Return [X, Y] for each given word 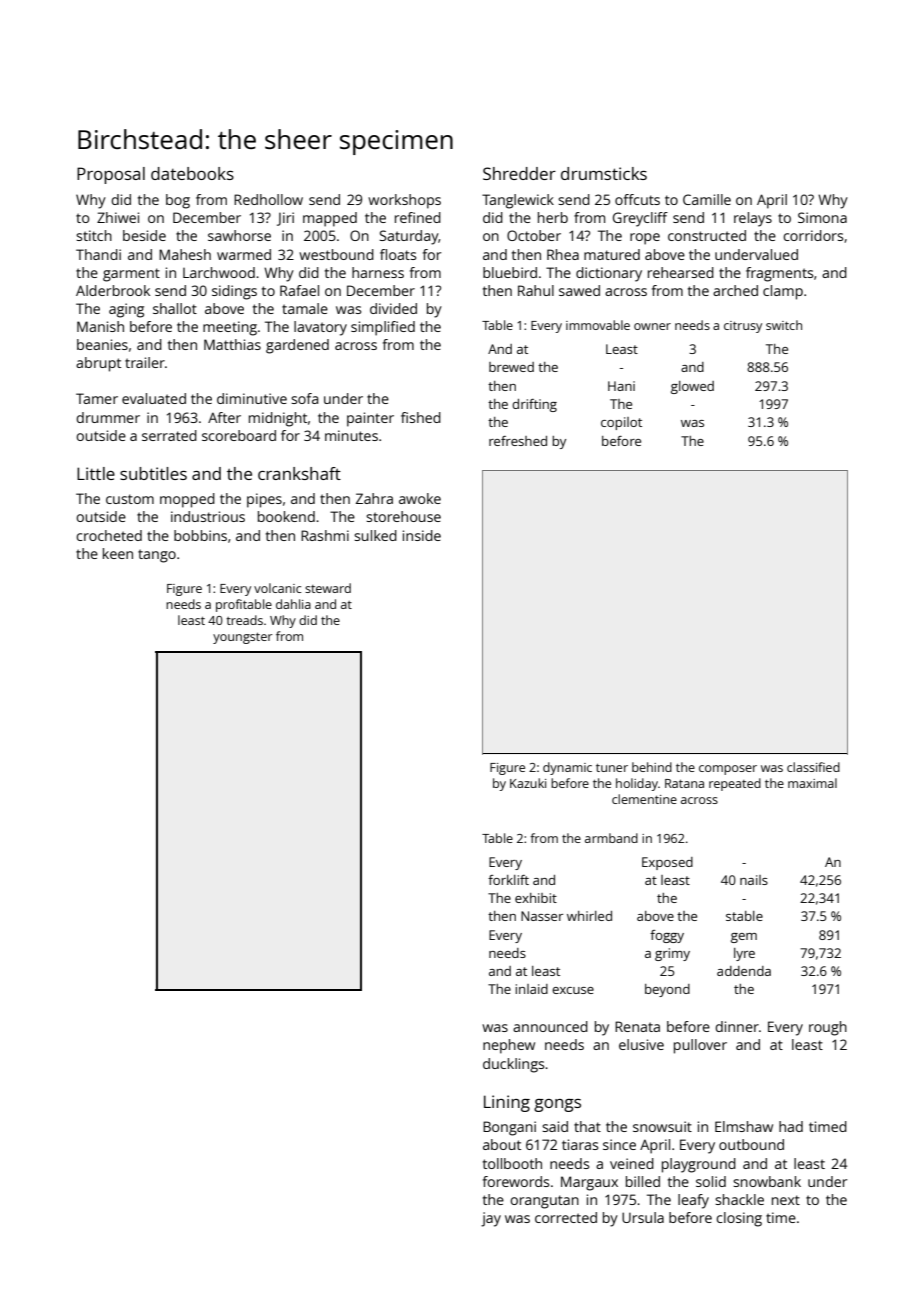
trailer [145, 362]
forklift [508, 880]
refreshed [518, 441]
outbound [751, 1144]
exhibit [536, 898]
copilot [621, 423]
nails [754, 880]
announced [550, 1026]
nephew [509, 1046]
